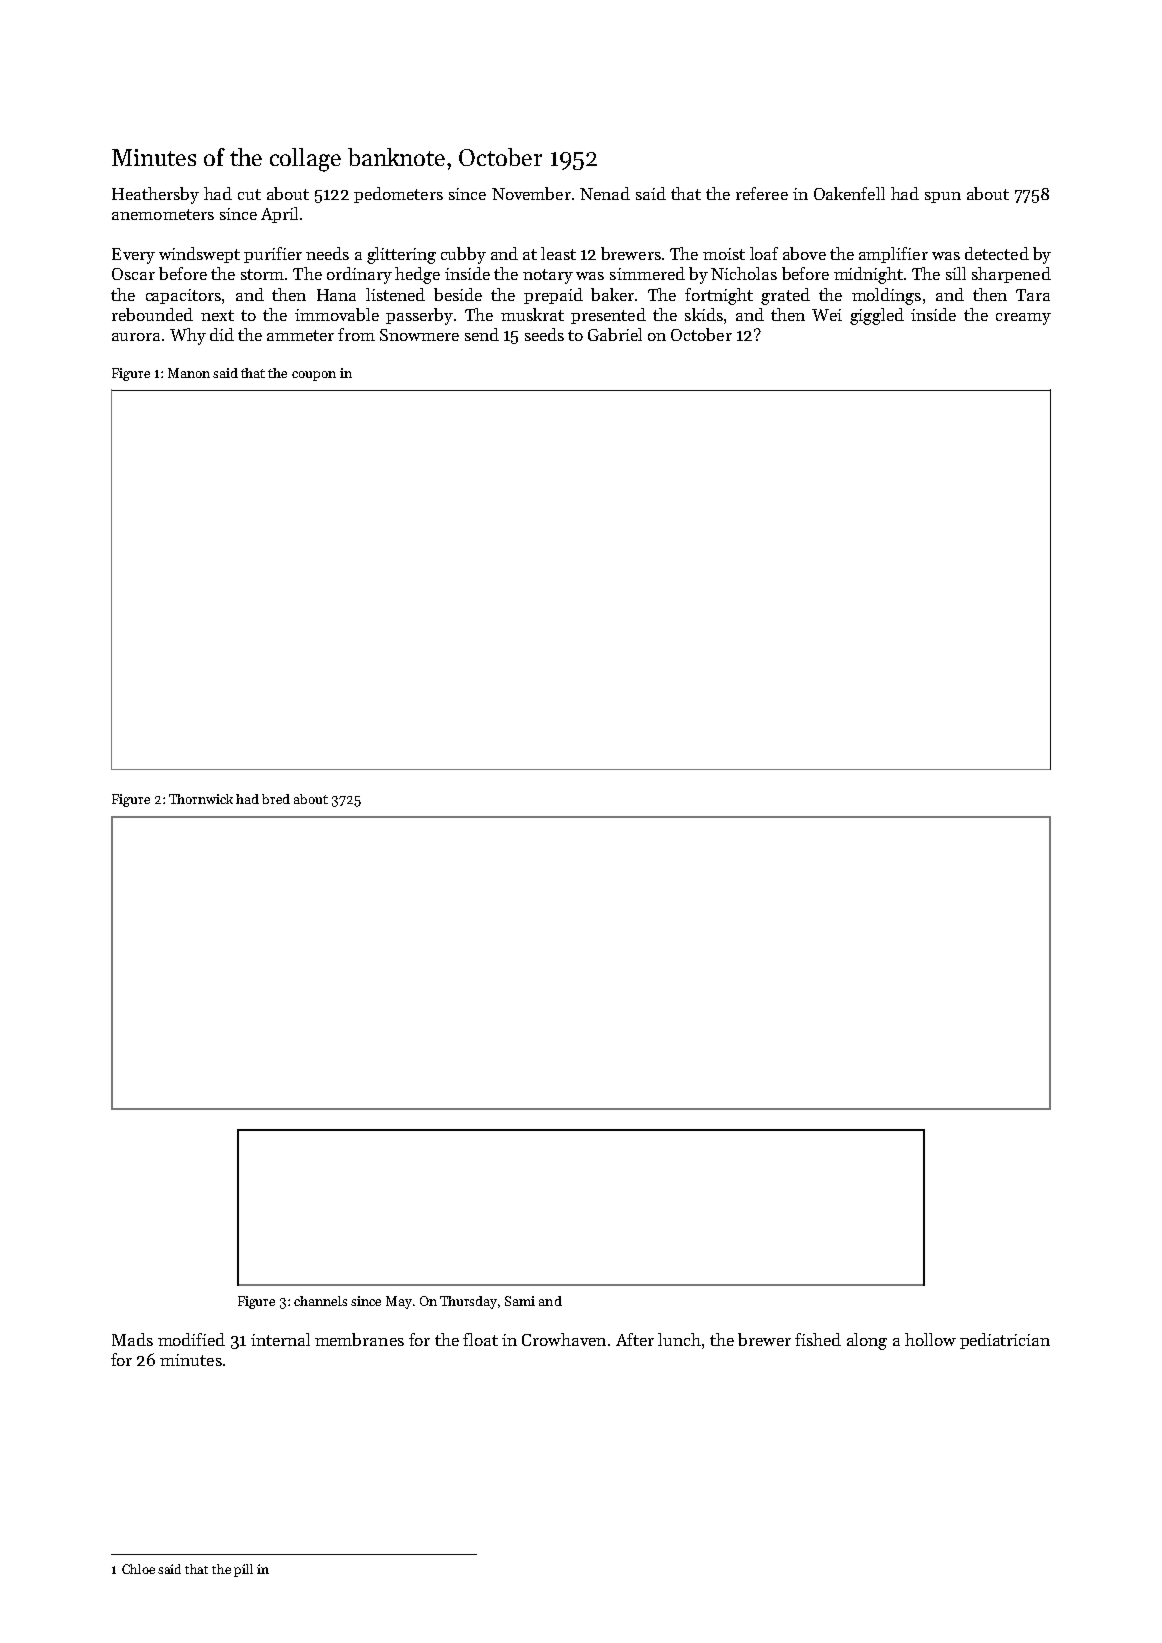 This screenshot has height=1643, width=1162. Describe the element at coordinates (867, 1341) in the screenshot. I see `along` at that location.
